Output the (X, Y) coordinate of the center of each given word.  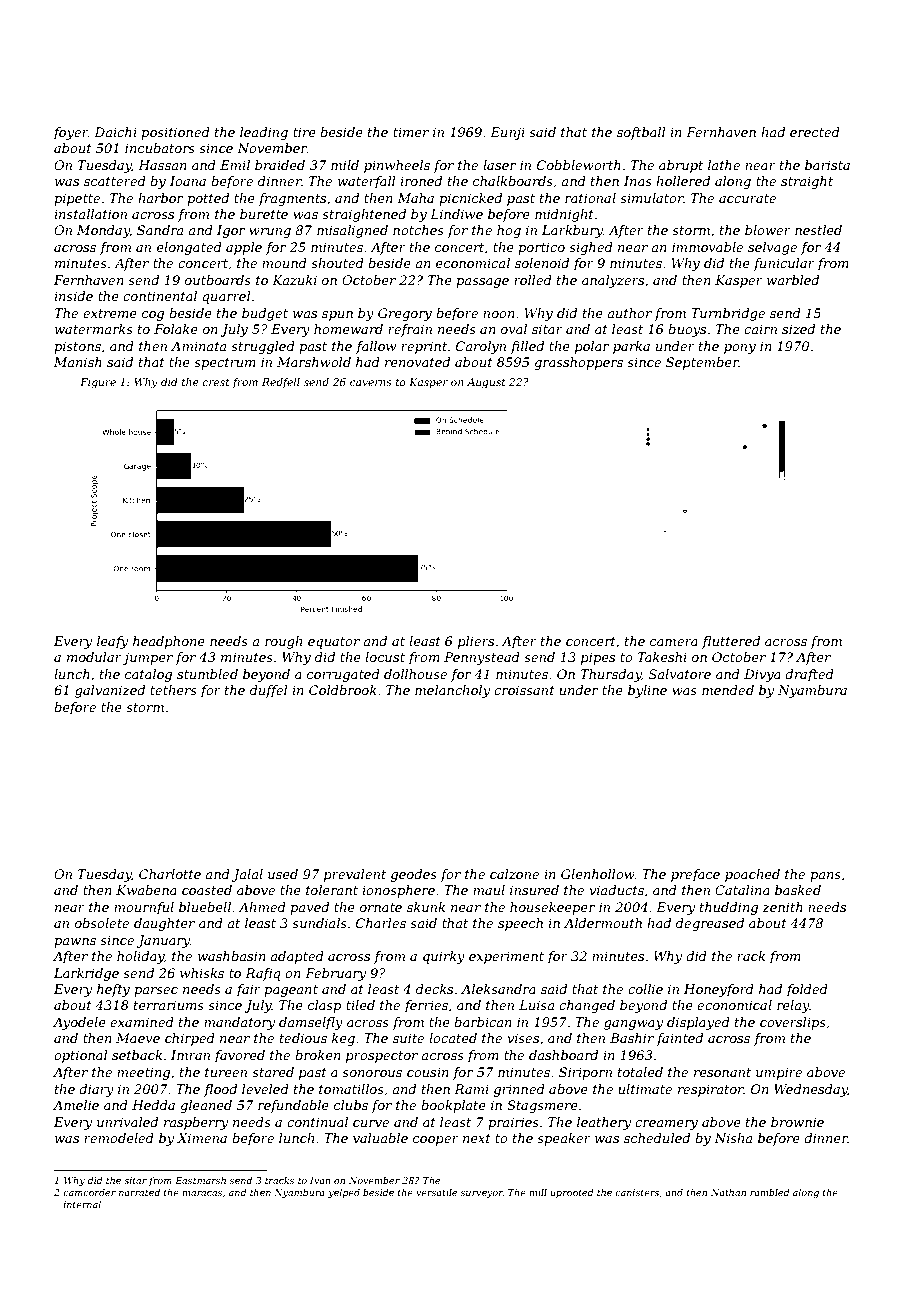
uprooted (572, 1193)
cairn (760, 329)
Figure (98, 383)
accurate (747, 198)
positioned (175, 133)
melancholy (452, 691)
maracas (202, 1193)
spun (337, 316)
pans (825, 877)
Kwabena (146, 890)
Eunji (507, 133)
